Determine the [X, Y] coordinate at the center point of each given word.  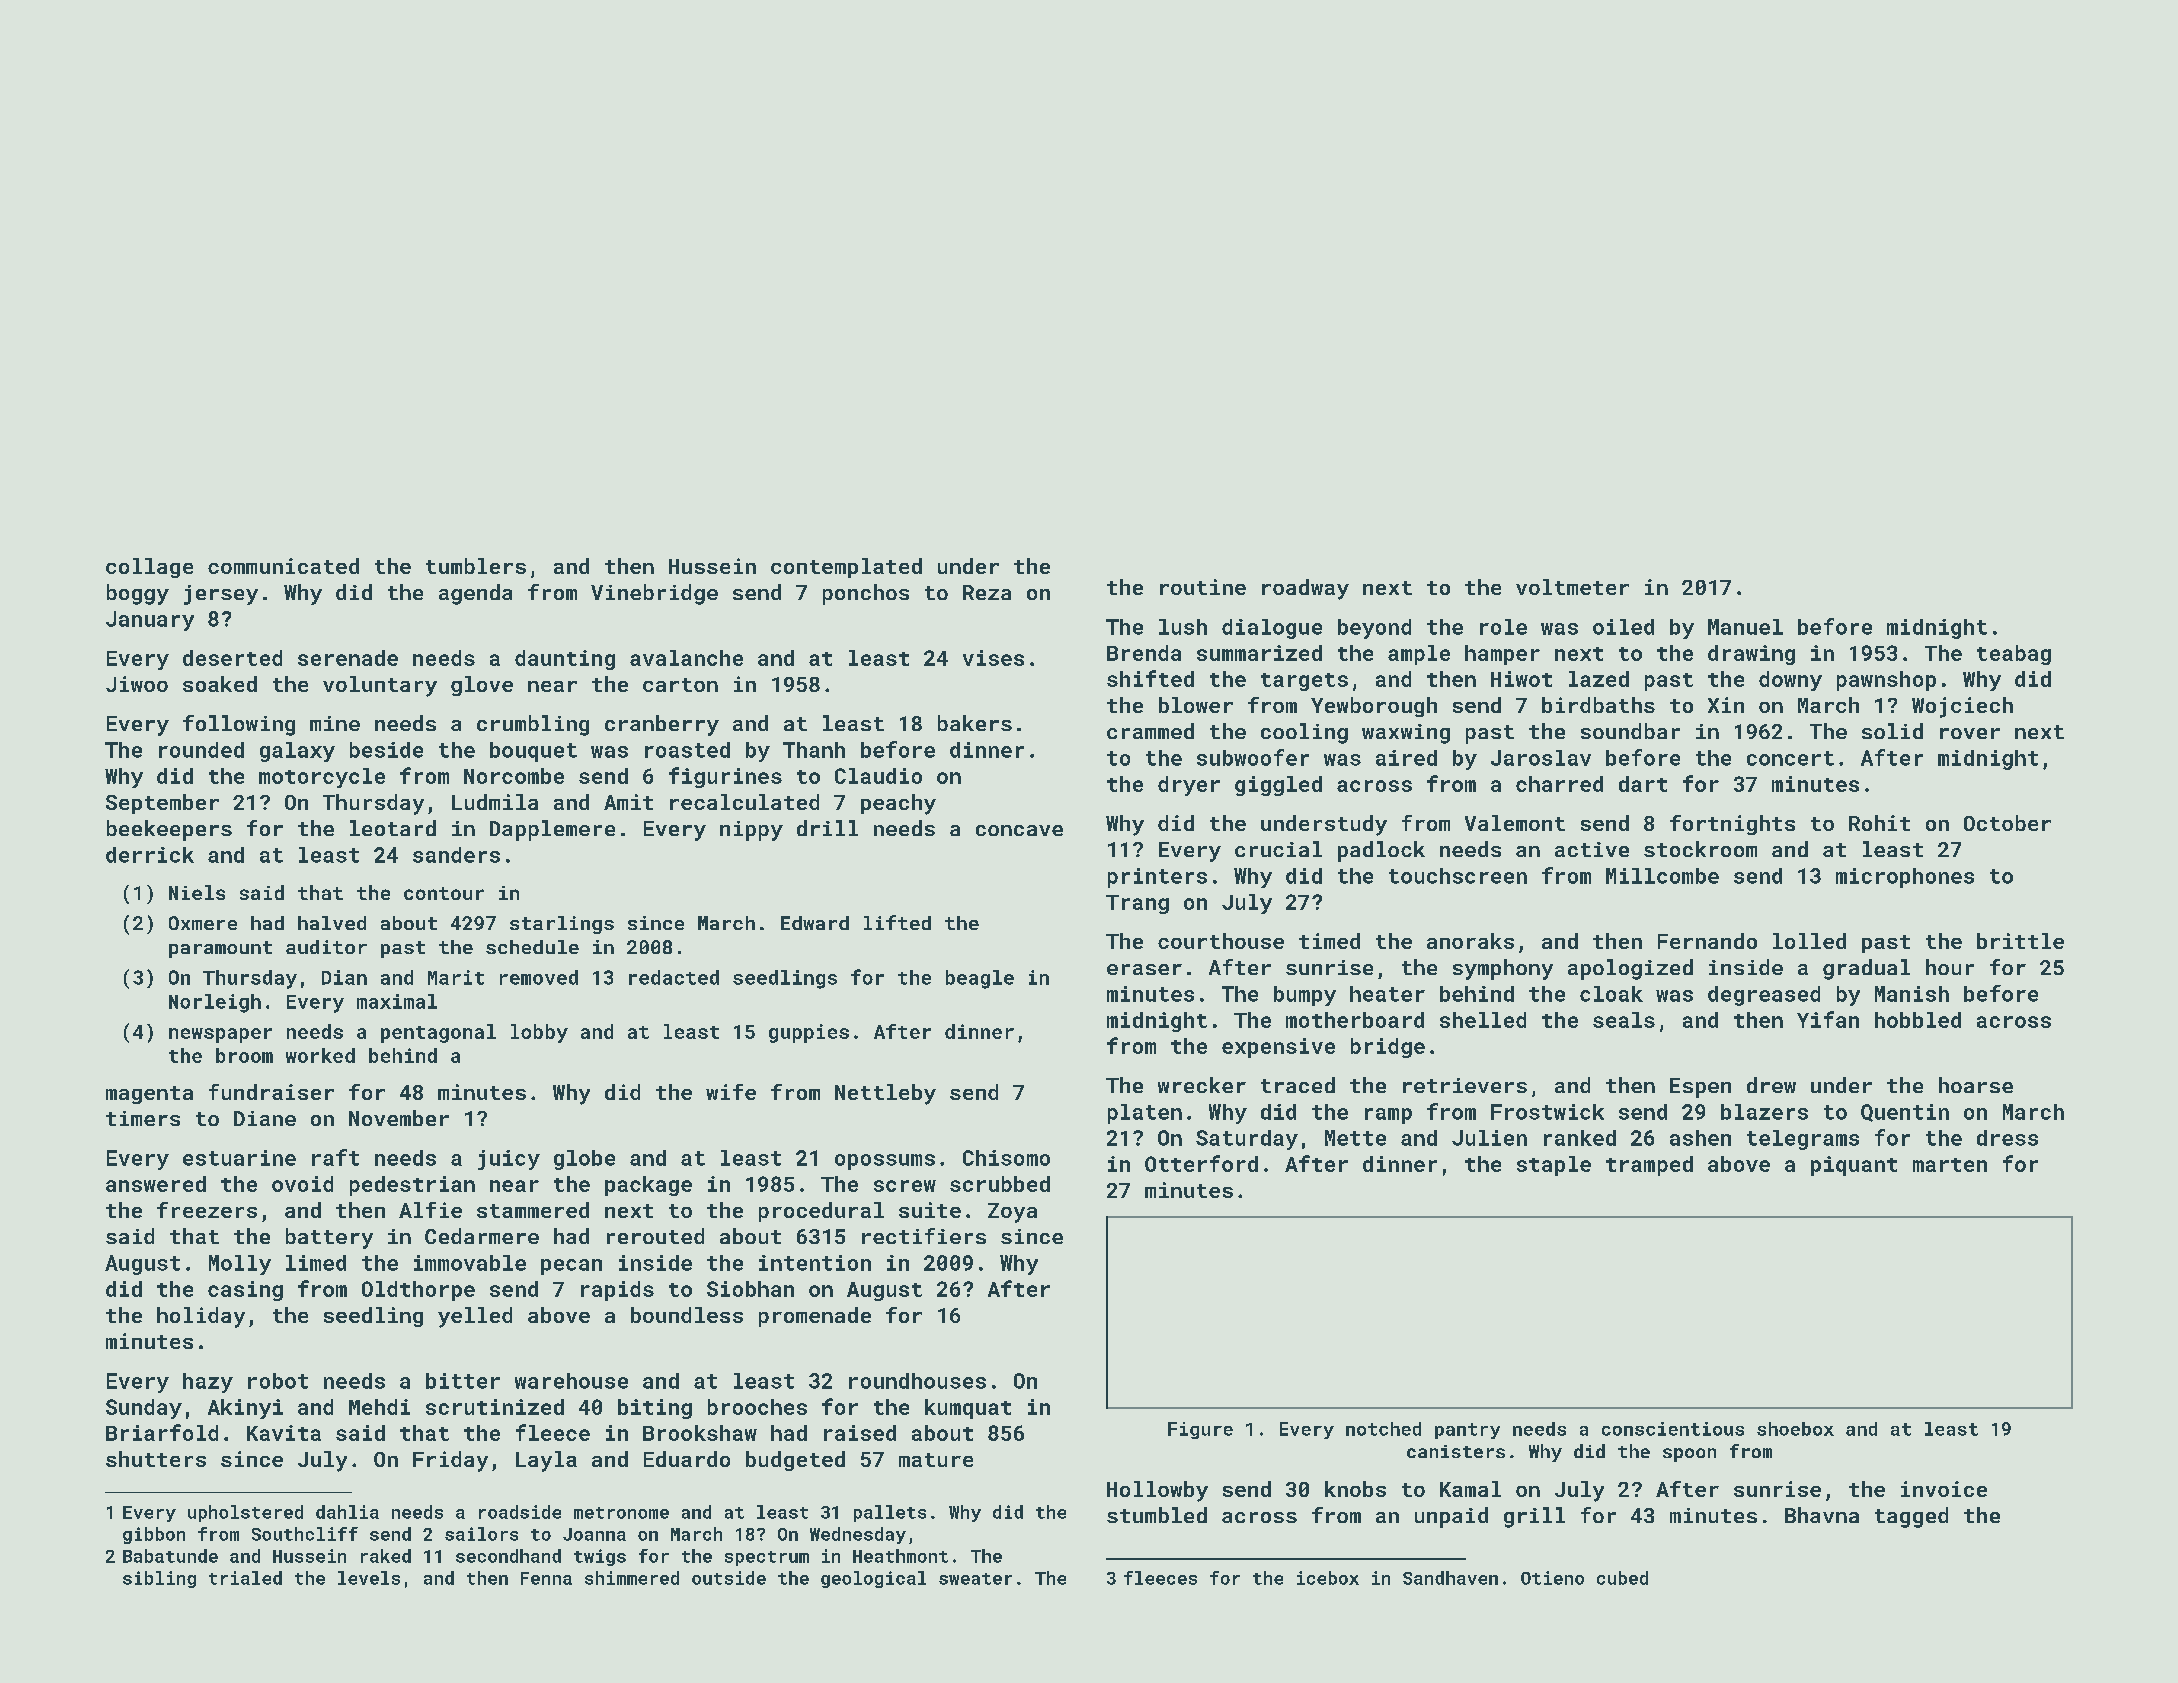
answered [156, 1184]
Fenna [546, 1578]
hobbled [1918, 1020]
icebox [1328, 1578]
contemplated [846, 568]
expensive [1278, 1048]
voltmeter [1572, 587]
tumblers [476, 566]
